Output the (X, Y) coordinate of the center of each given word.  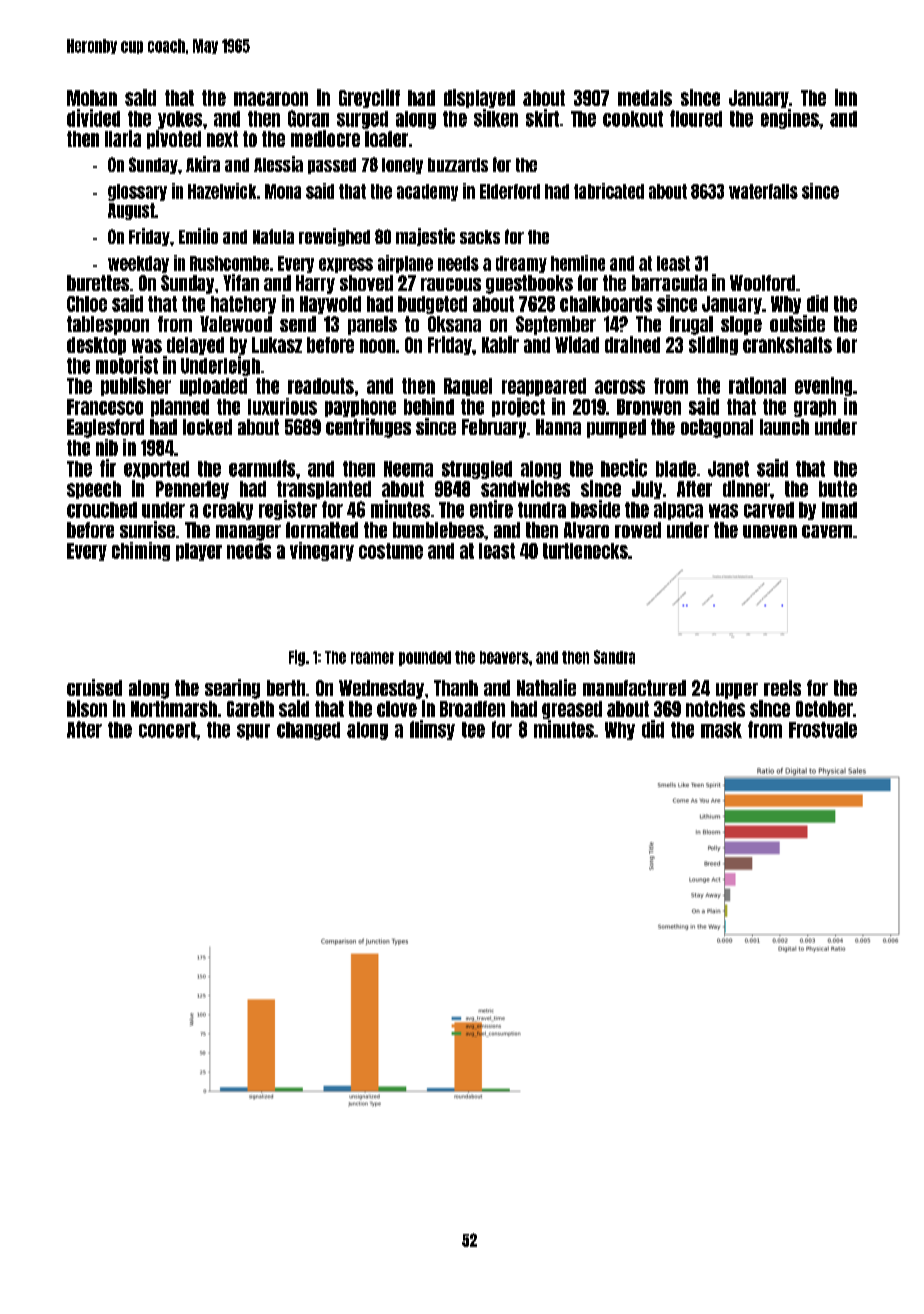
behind (429, 406)
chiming (141, 551)
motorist (127, 365)
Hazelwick (222, 191)
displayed (479, 98)
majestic (425, 237)
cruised (94, 687)
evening (823, 386)
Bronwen (649, 407)
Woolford (762, 283)
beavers (504, 657)
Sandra (614, 657)
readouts (321, 386)
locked (207, 427)
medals (645, 98)
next (222, 139)
